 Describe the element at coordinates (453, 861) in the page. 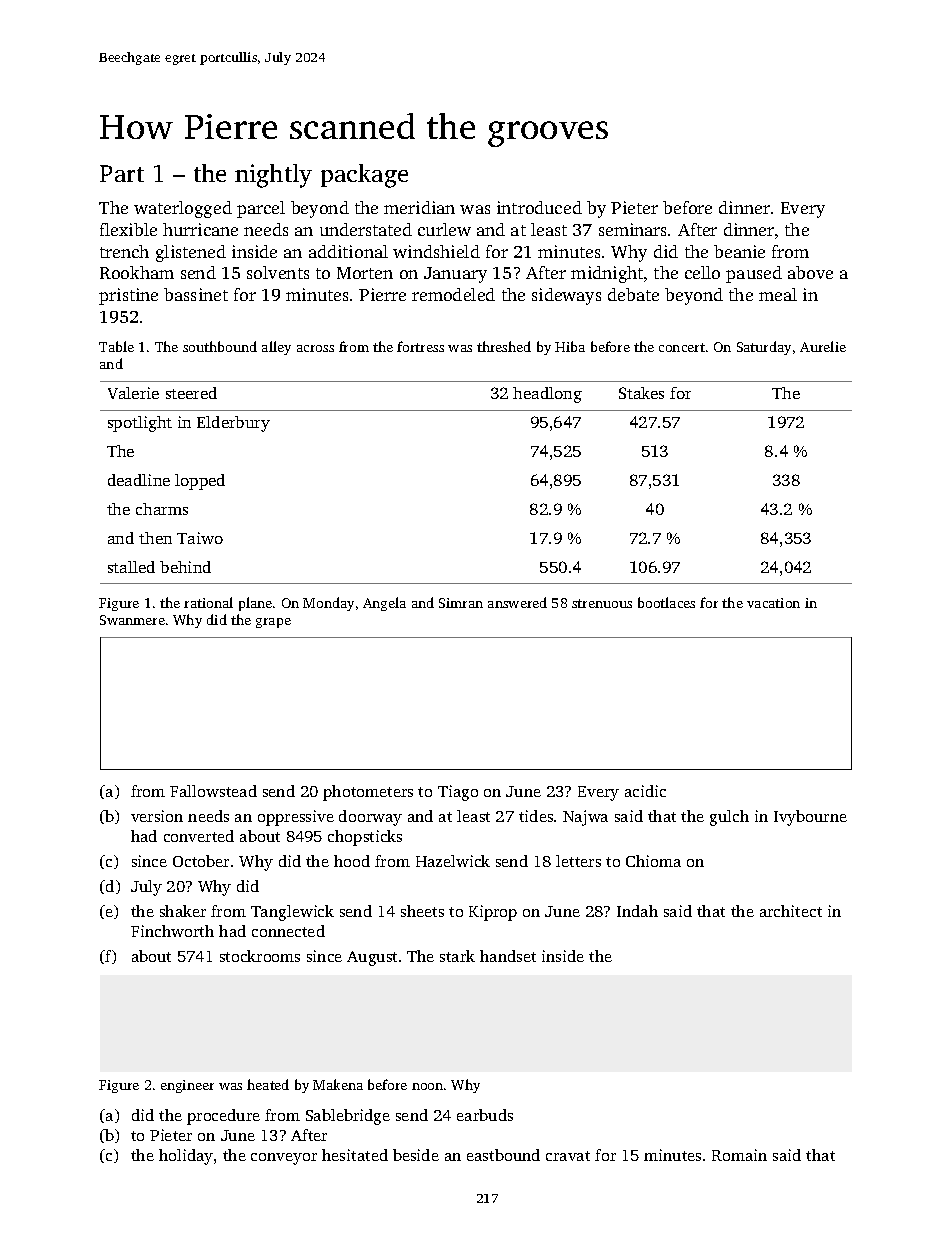

I see `Hazelwick` at that location.
